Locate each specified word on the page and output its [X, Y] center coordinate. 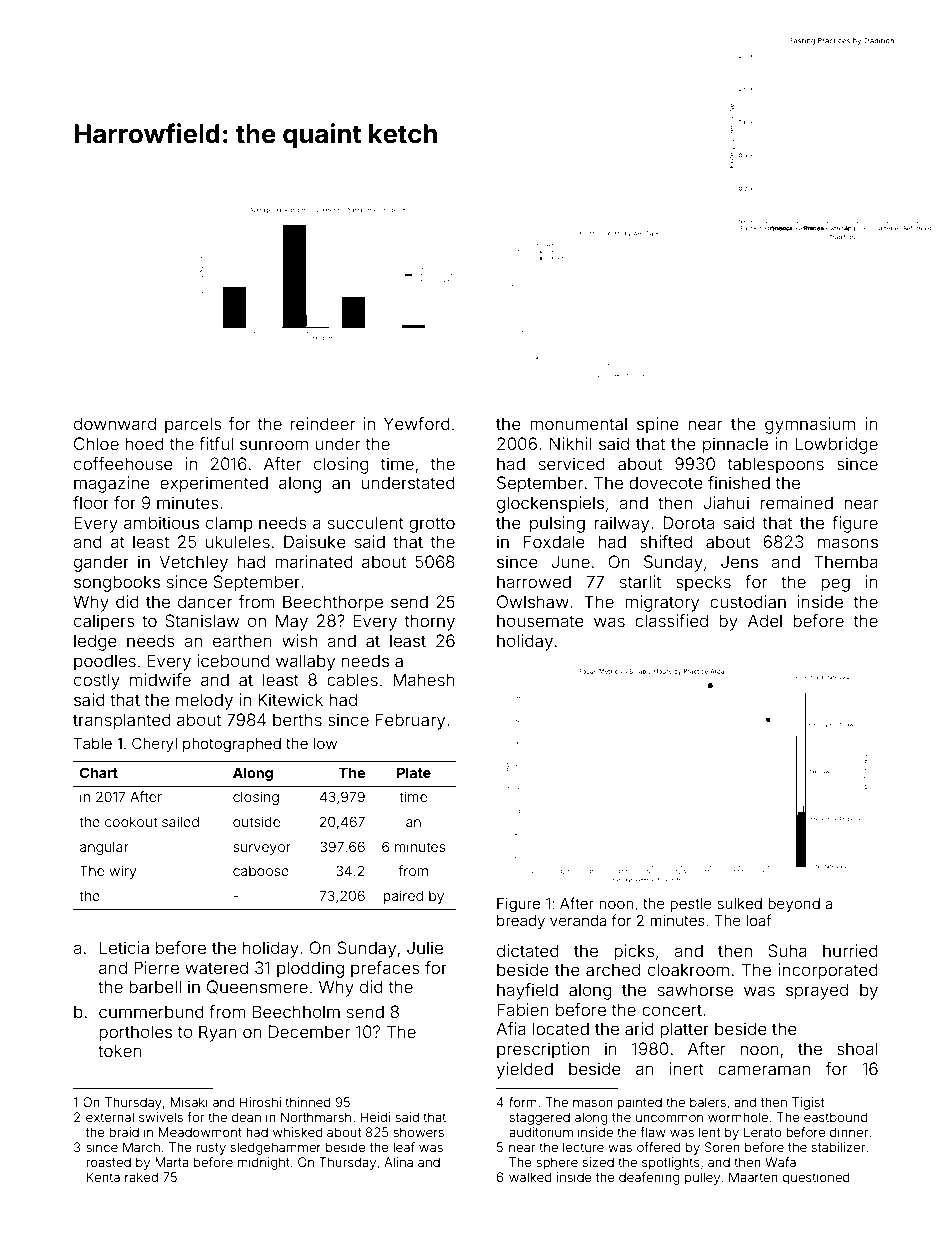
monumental [578, 423]
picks [634, 952]
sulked [739, 903]
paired [403, 897]
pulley [702, 1178]
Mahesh [424, 679]
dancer [205, 601]
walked [530, 1177]
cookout [131, 821]
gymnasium [810, 425]
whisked [298, 1132]
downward [115, 423]
